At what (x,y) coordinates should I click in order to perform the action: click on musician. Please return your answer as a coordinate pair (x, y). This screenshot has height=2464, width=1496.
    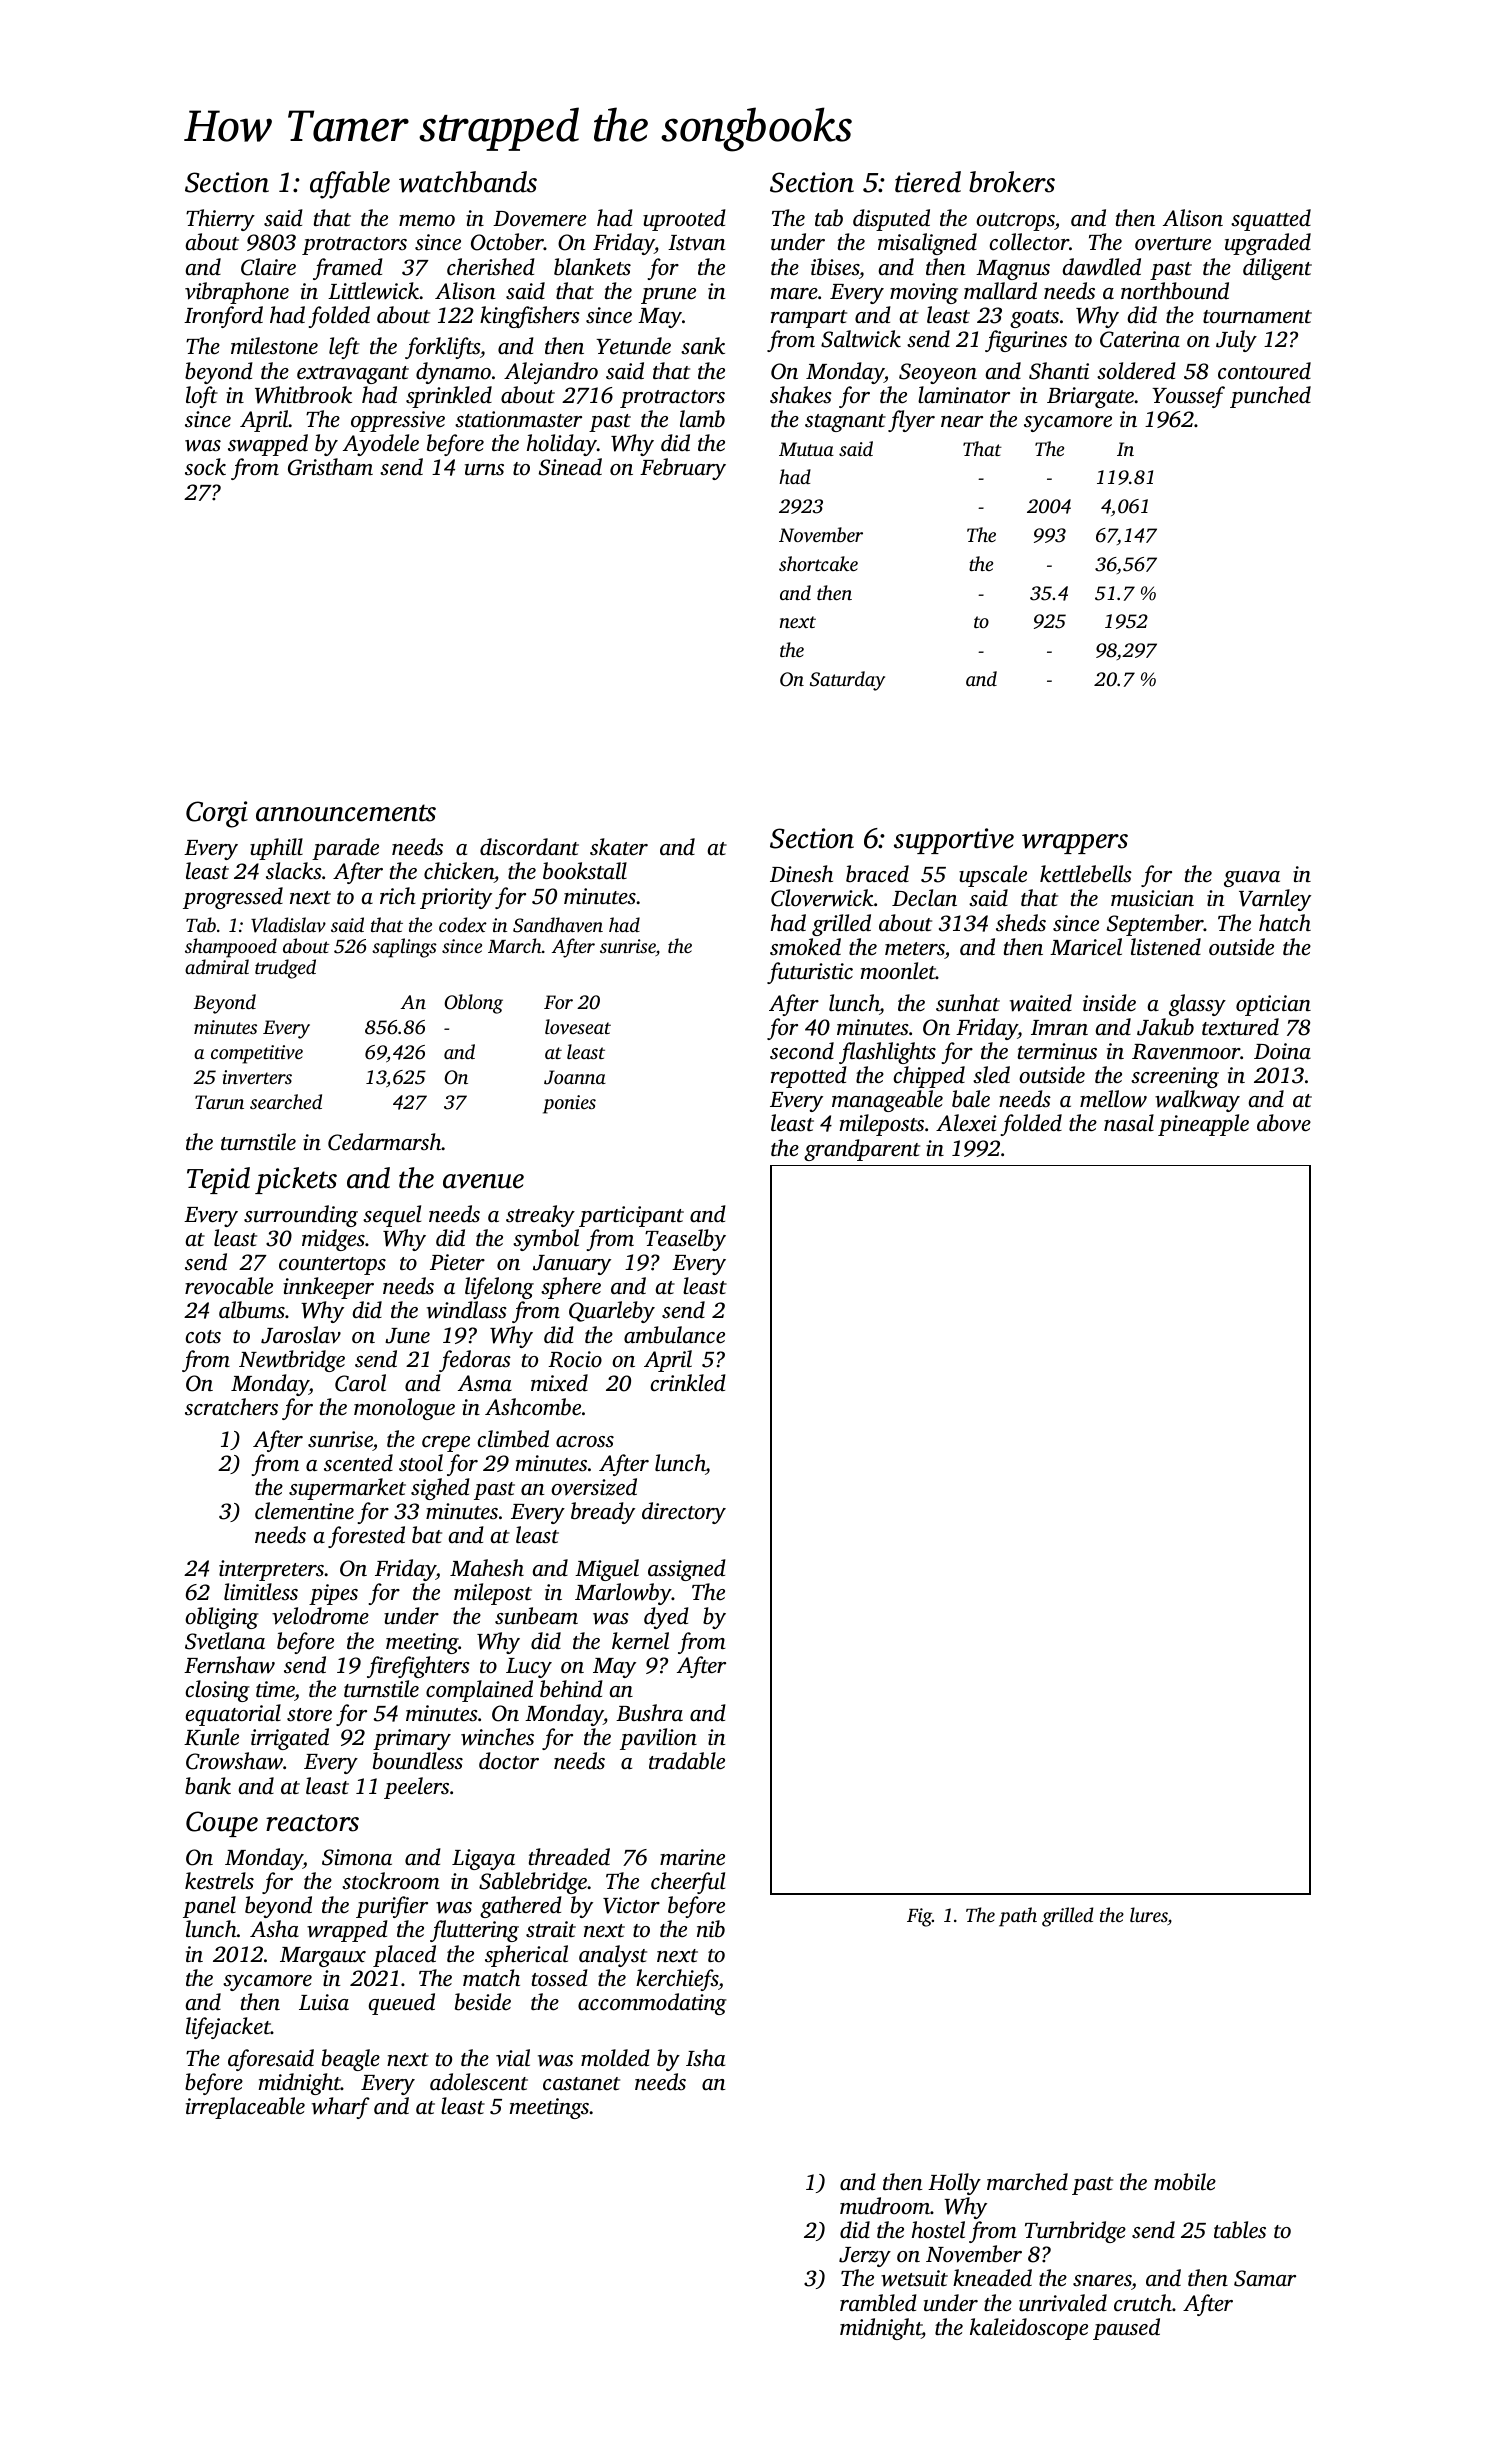
    Looking at the image, I should click on (1152, 898).
